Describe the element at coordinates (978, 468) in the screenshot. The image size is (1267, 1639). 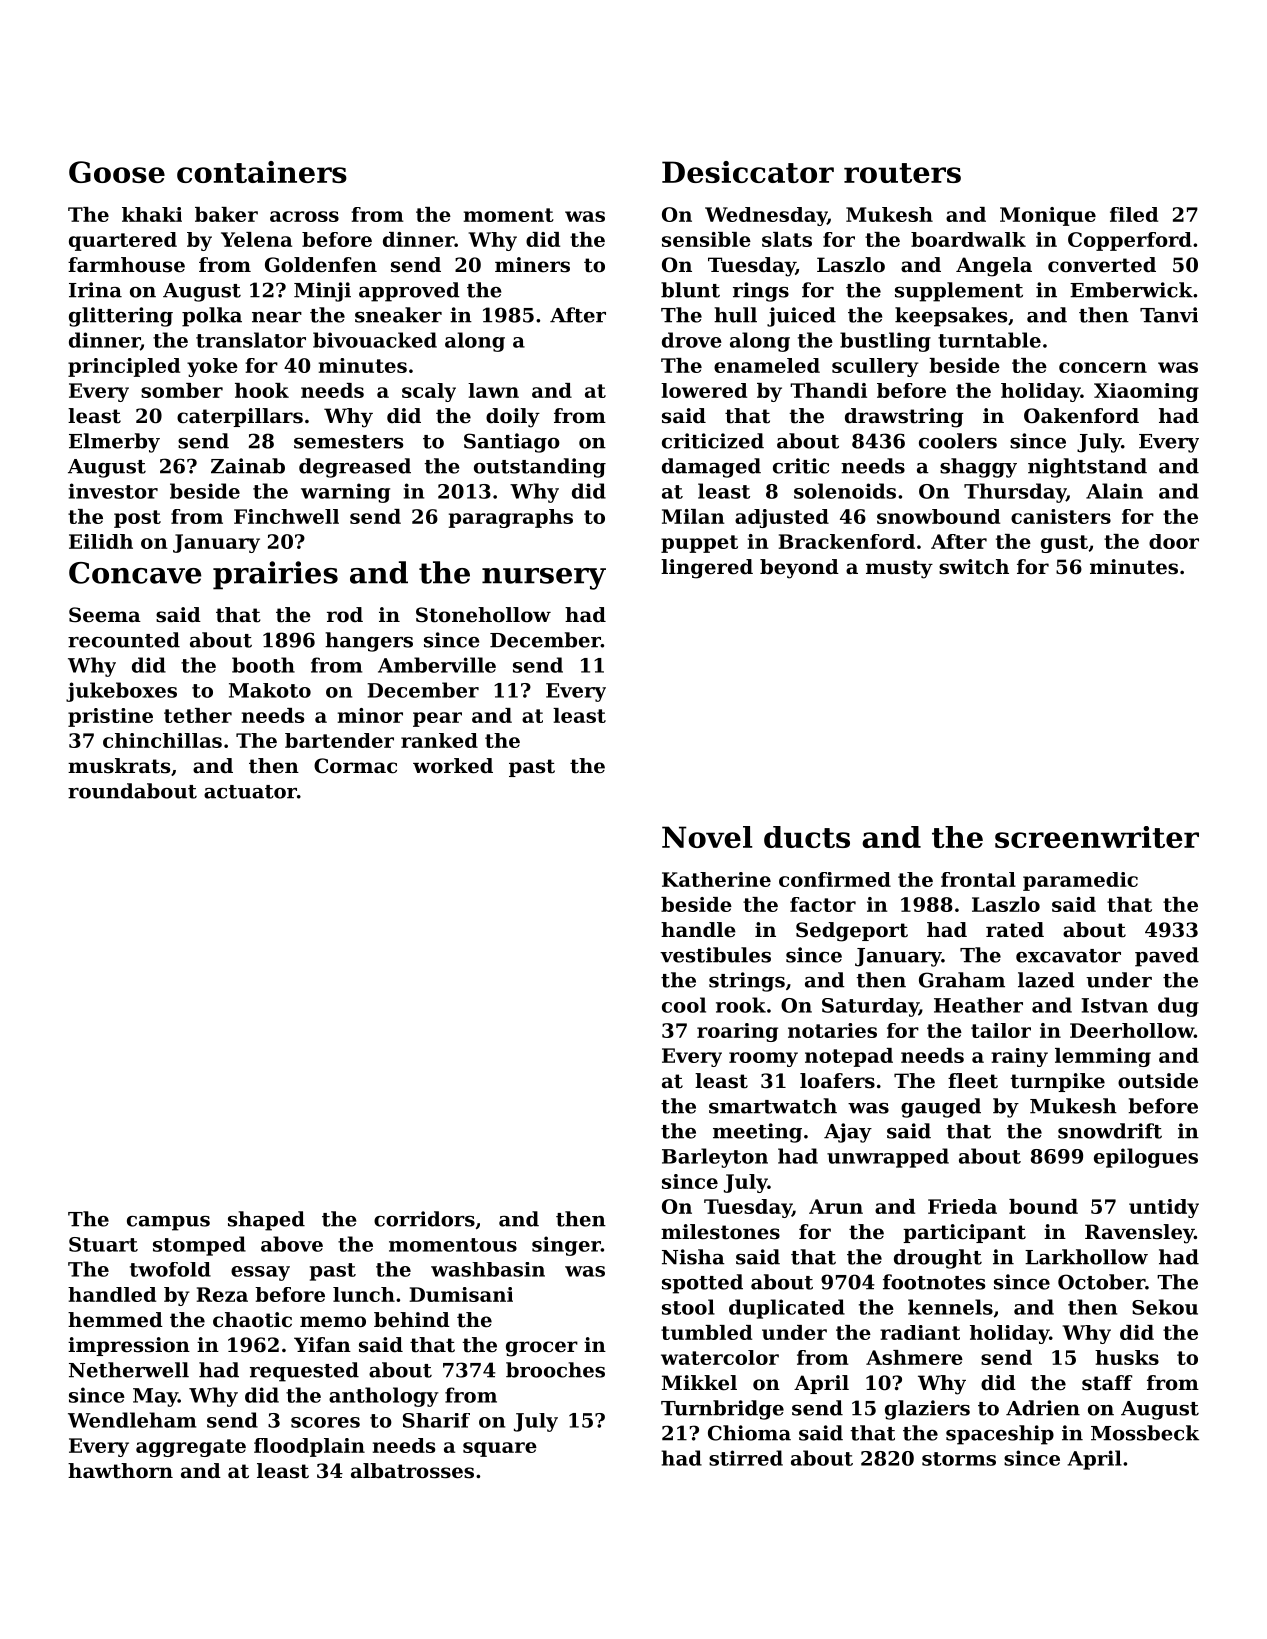
I see `shaggy` at that location.
